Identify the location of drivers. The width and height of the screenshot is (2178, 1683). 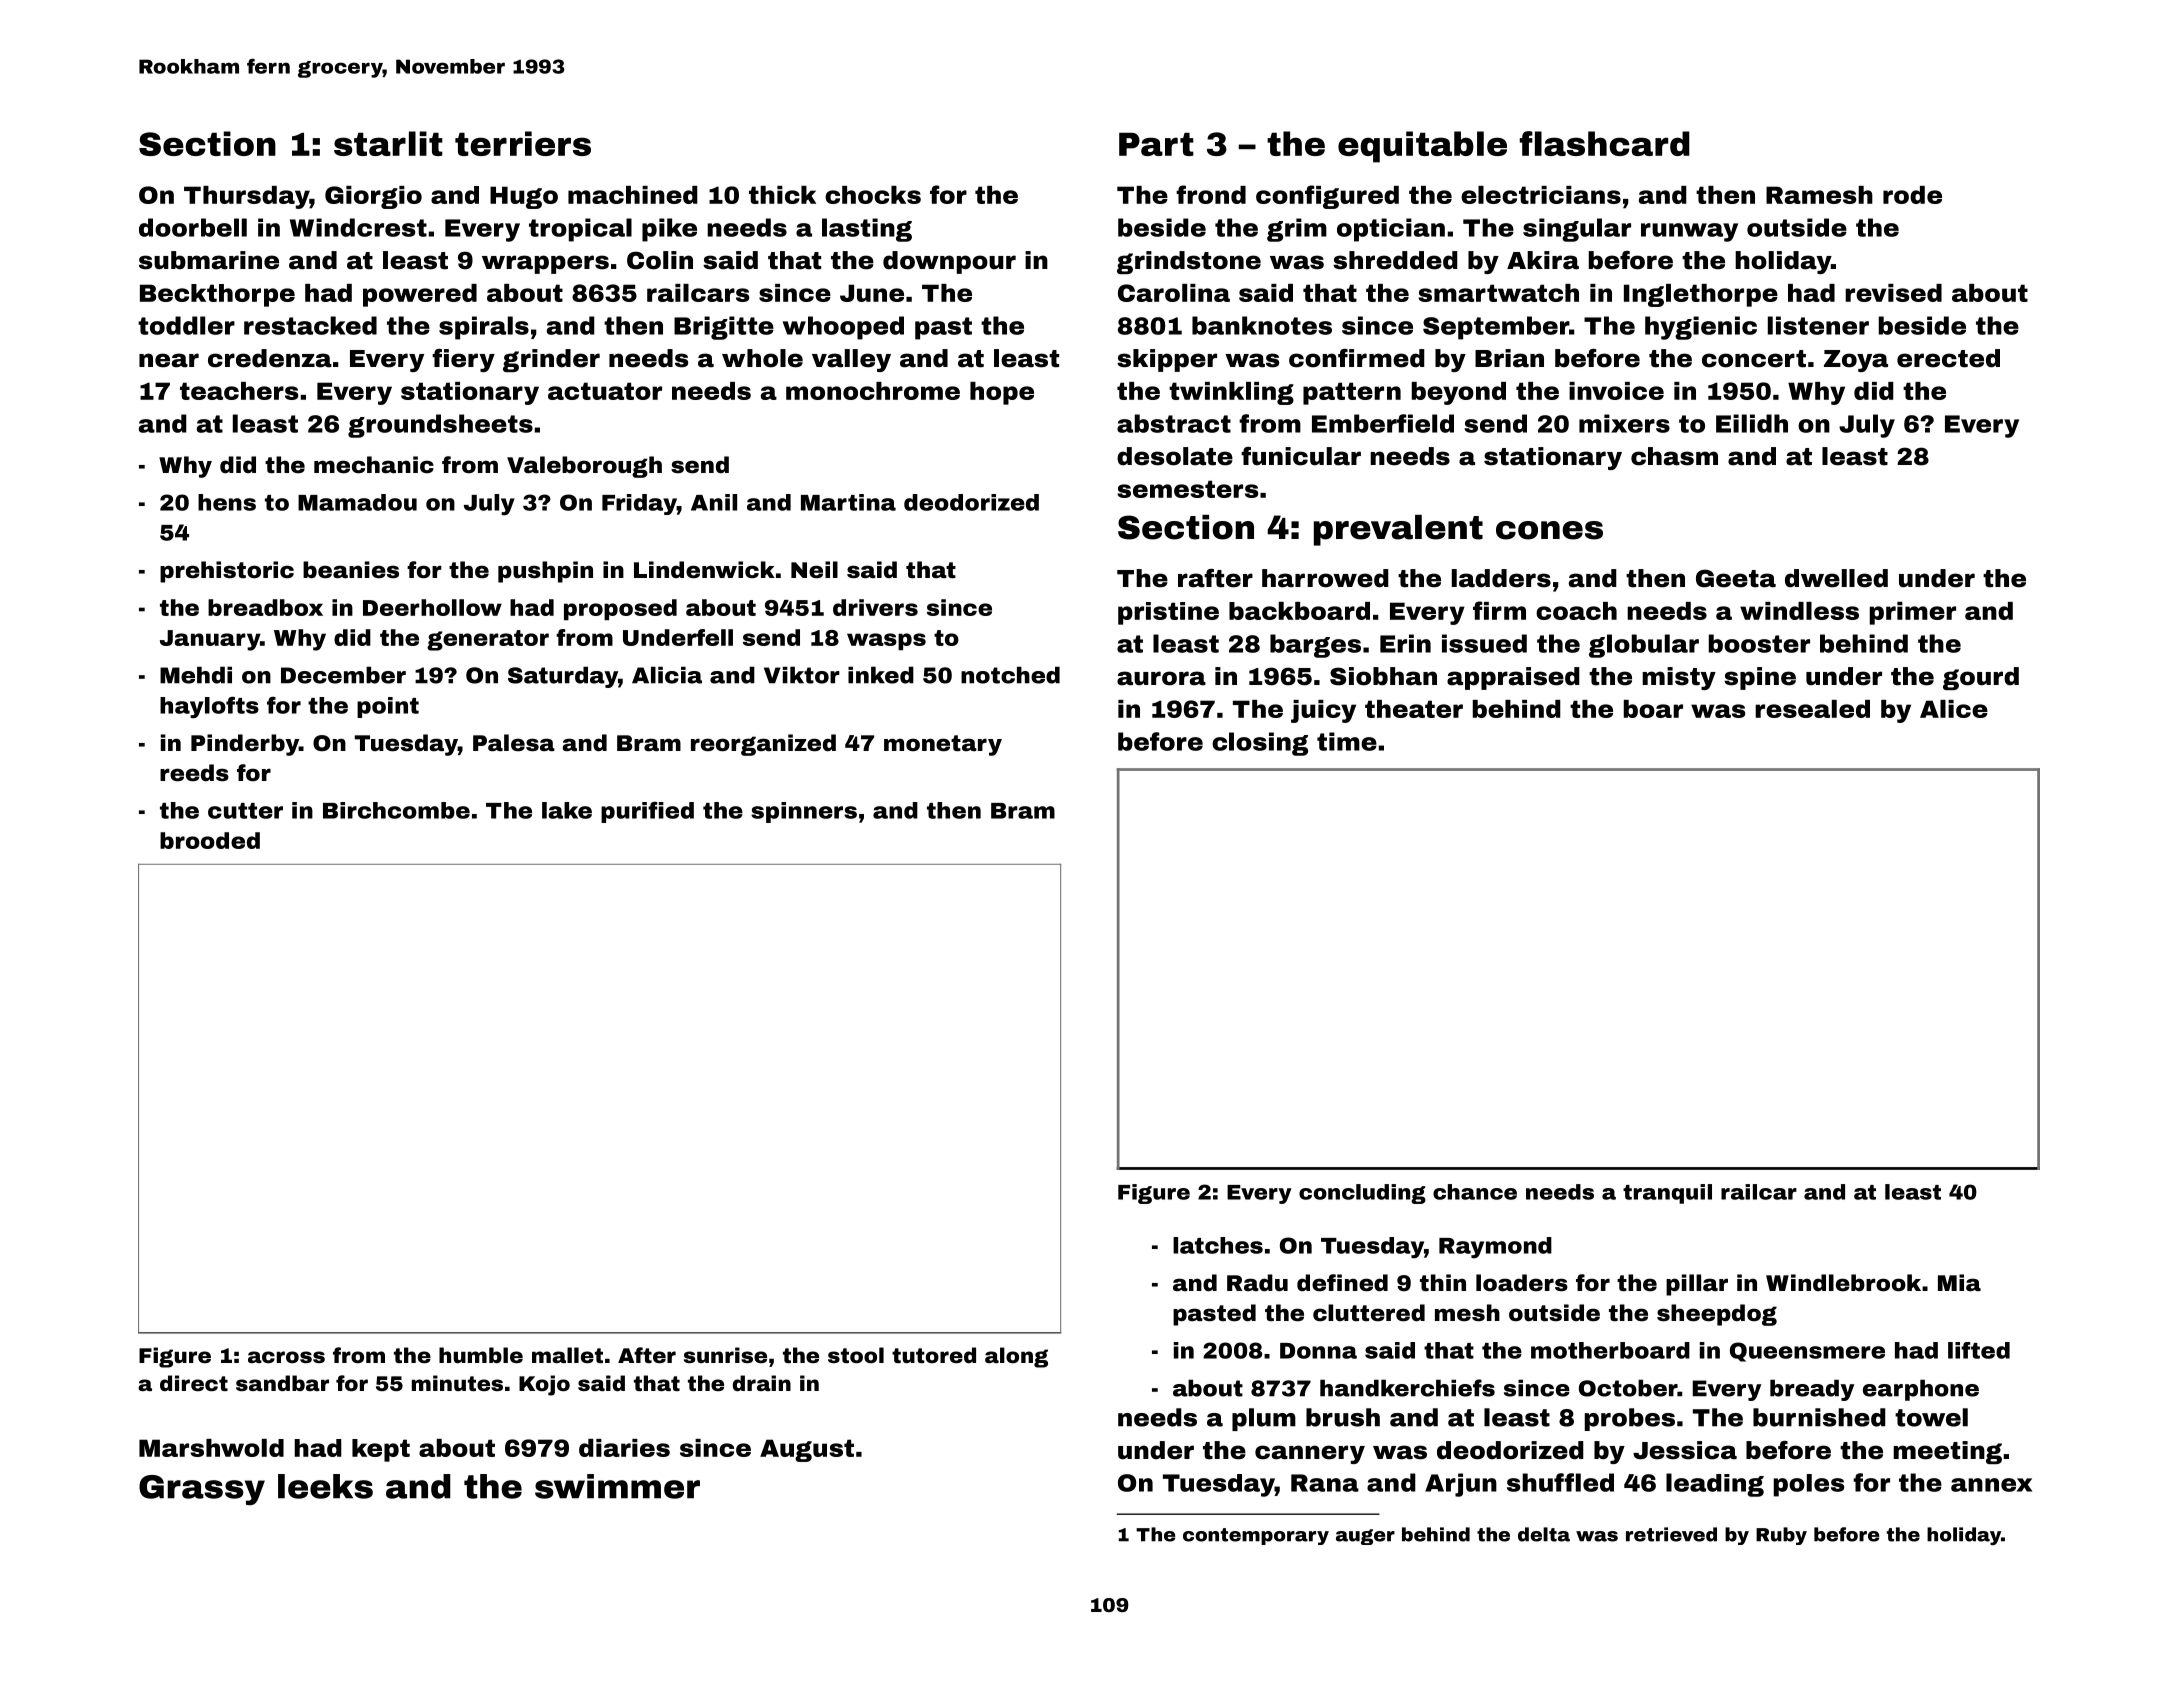
(875, 607).
